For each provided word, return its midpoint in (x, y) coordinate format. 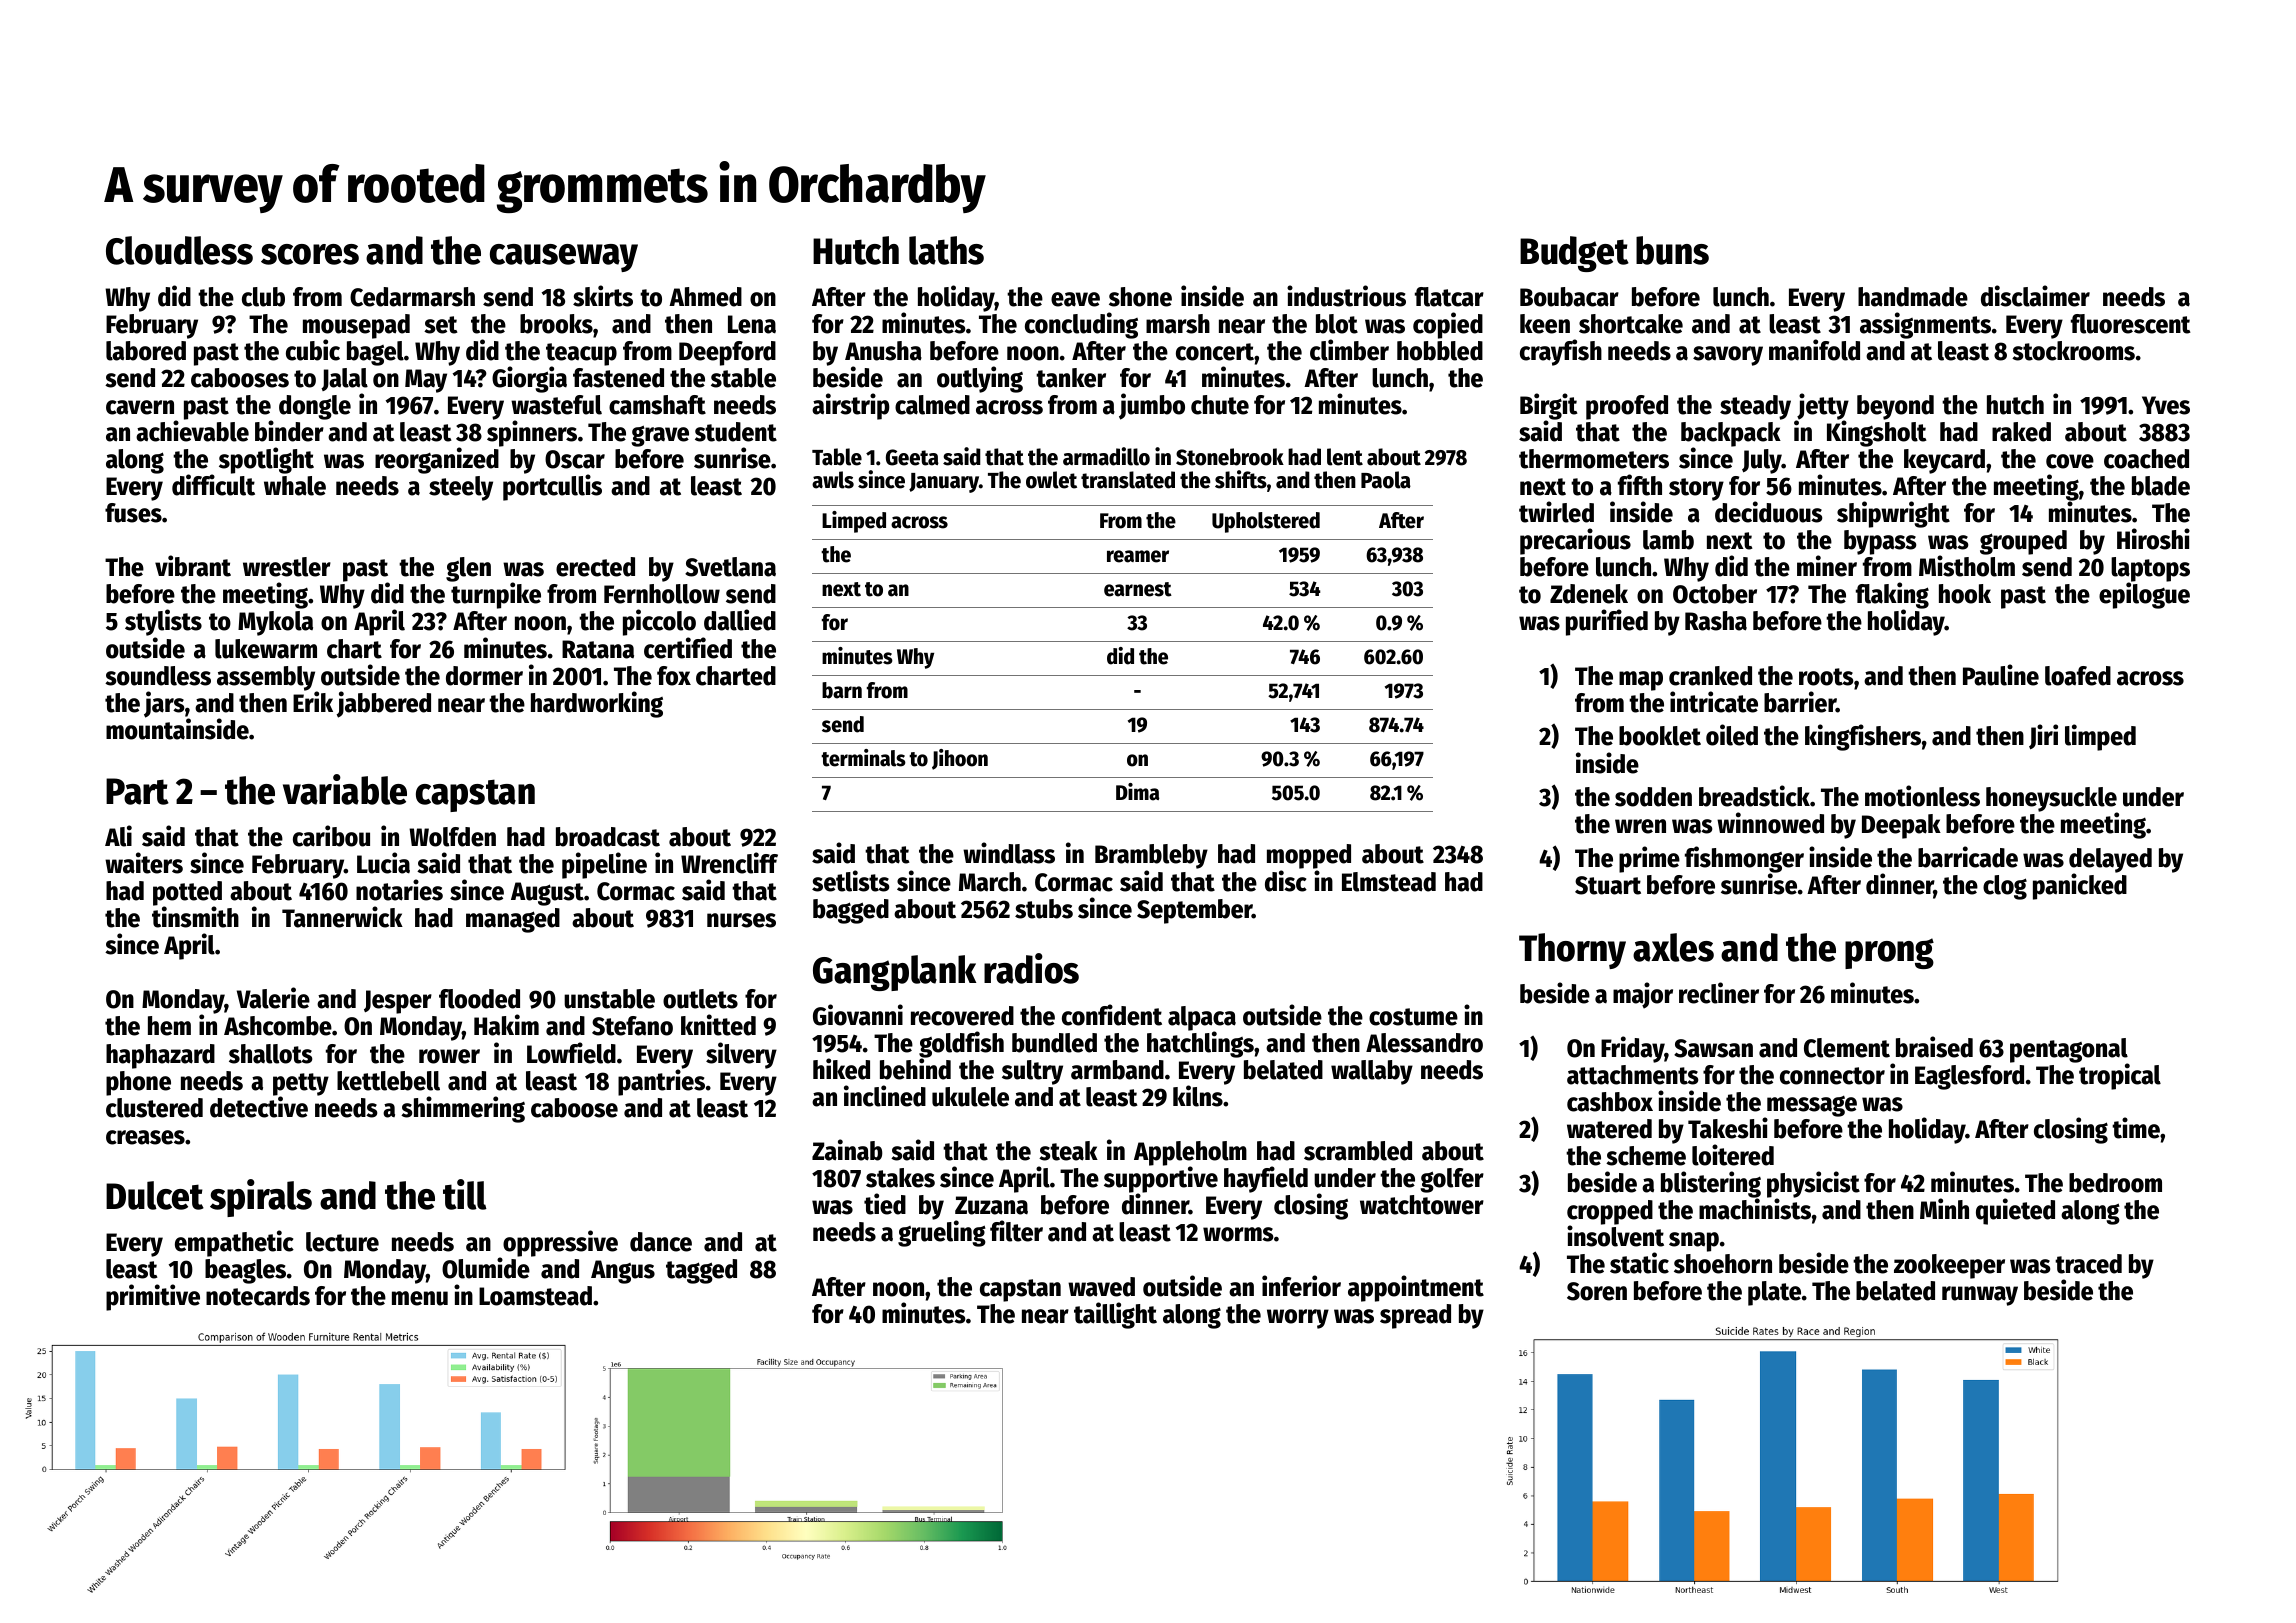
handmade (1913, 297)
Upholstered (1266, 522)
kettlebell (388, 1081)
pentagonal (2069, 1050)
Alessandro (1424, 1043)
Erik (313, 701)
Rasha (1716, 621)
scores (310, 254)
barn (842, 690)
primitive (153, 1297)
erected (595, 567)
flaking (1892, 596)
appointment (1416, 1288)
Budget (1574, 254)
